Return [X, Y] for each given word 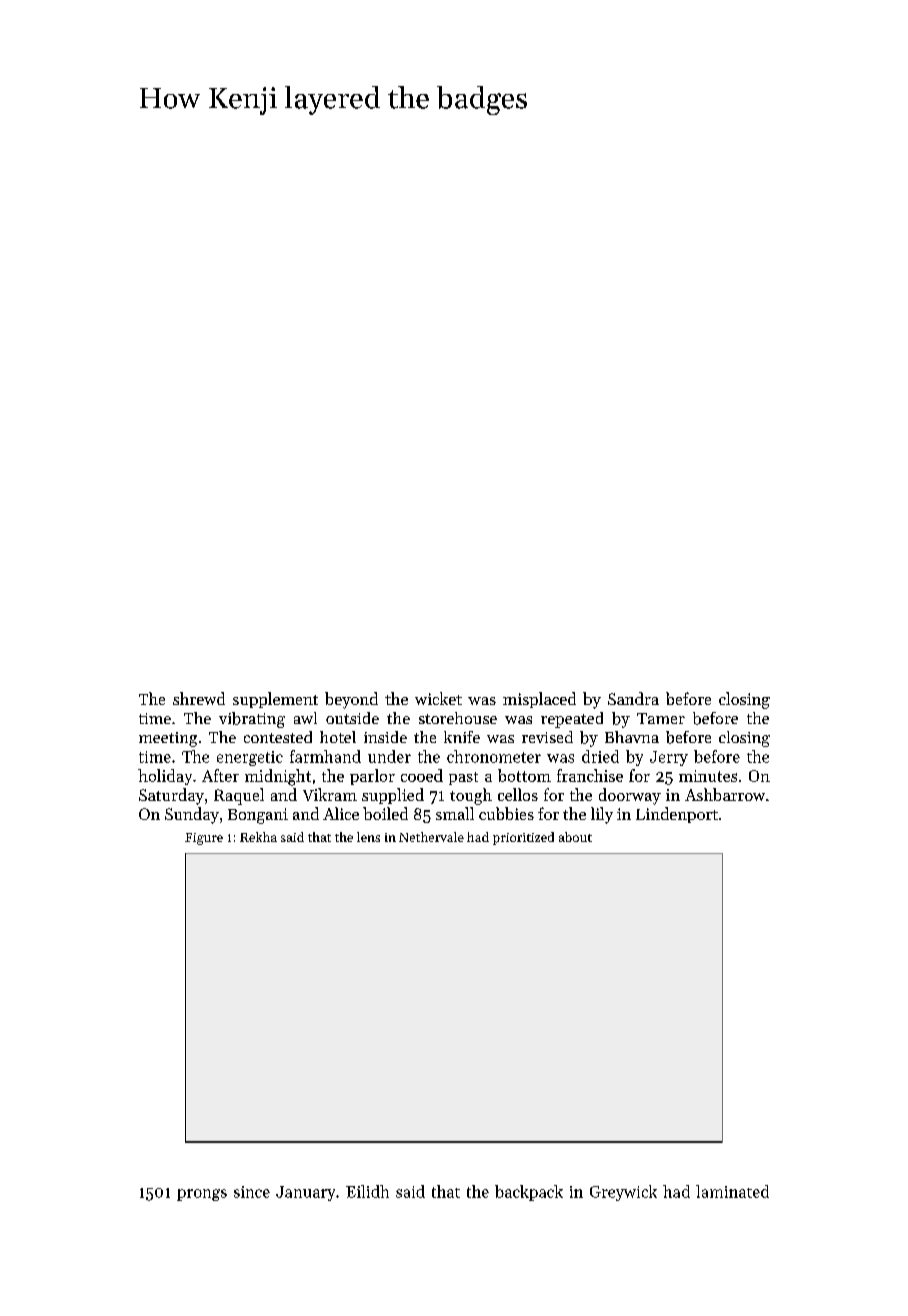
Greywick [623, 1193]
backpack [529, 1193]
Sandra [633, 698]
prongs [202, 1195]
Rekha [258, 837]
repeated [572, 720]
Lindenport [677, 815]
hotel [338, 737]
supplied [393, 796]
